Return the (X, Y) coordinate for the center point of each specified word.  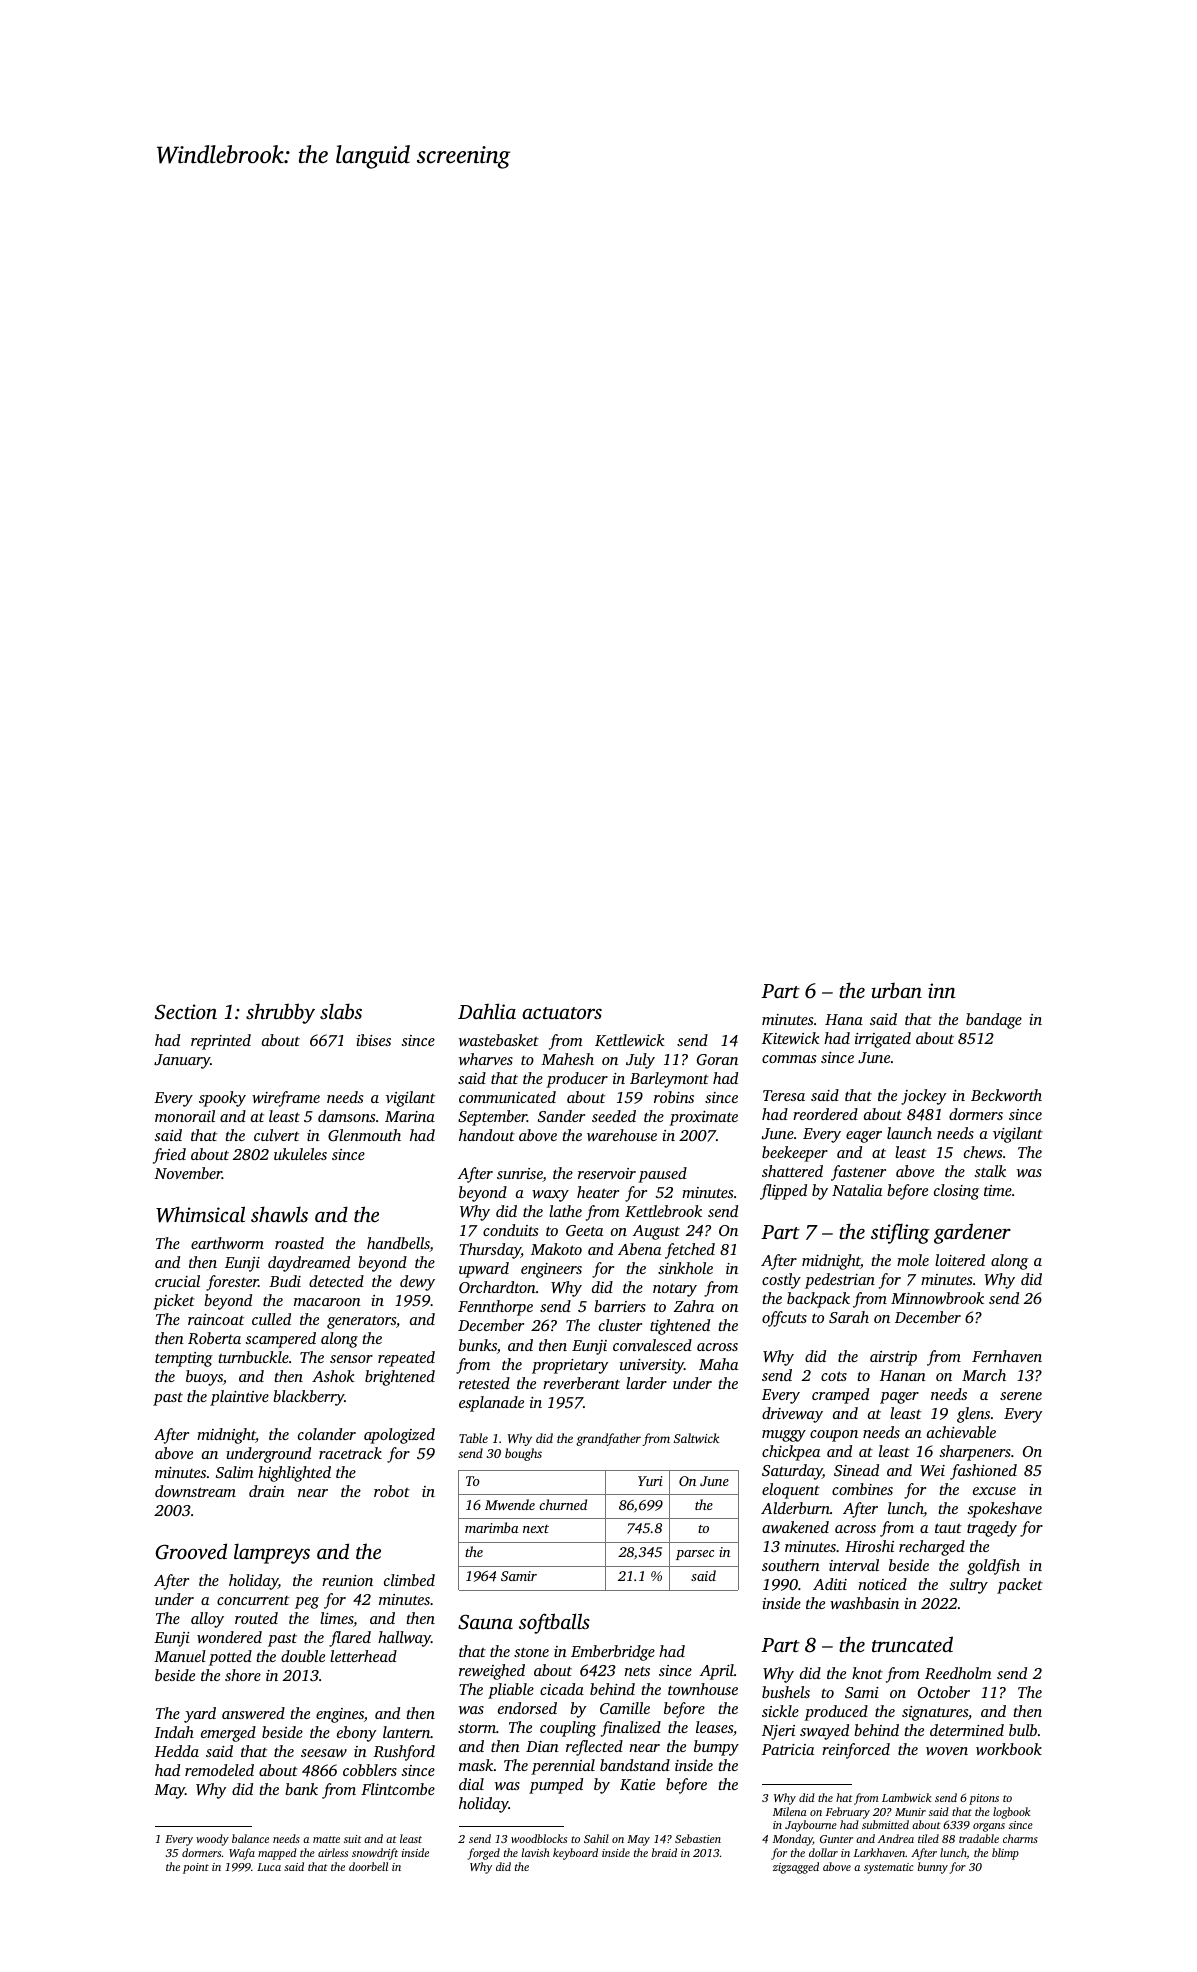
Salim (235, 1472)
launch (909, 1133)
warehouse (622, 1135)
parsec (695, 1555)
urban (896, 990)
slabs (341, 1011)
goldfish (993, 1567)
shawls (279, 1214)
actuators (562, 1013)
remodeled (219, 1770)
